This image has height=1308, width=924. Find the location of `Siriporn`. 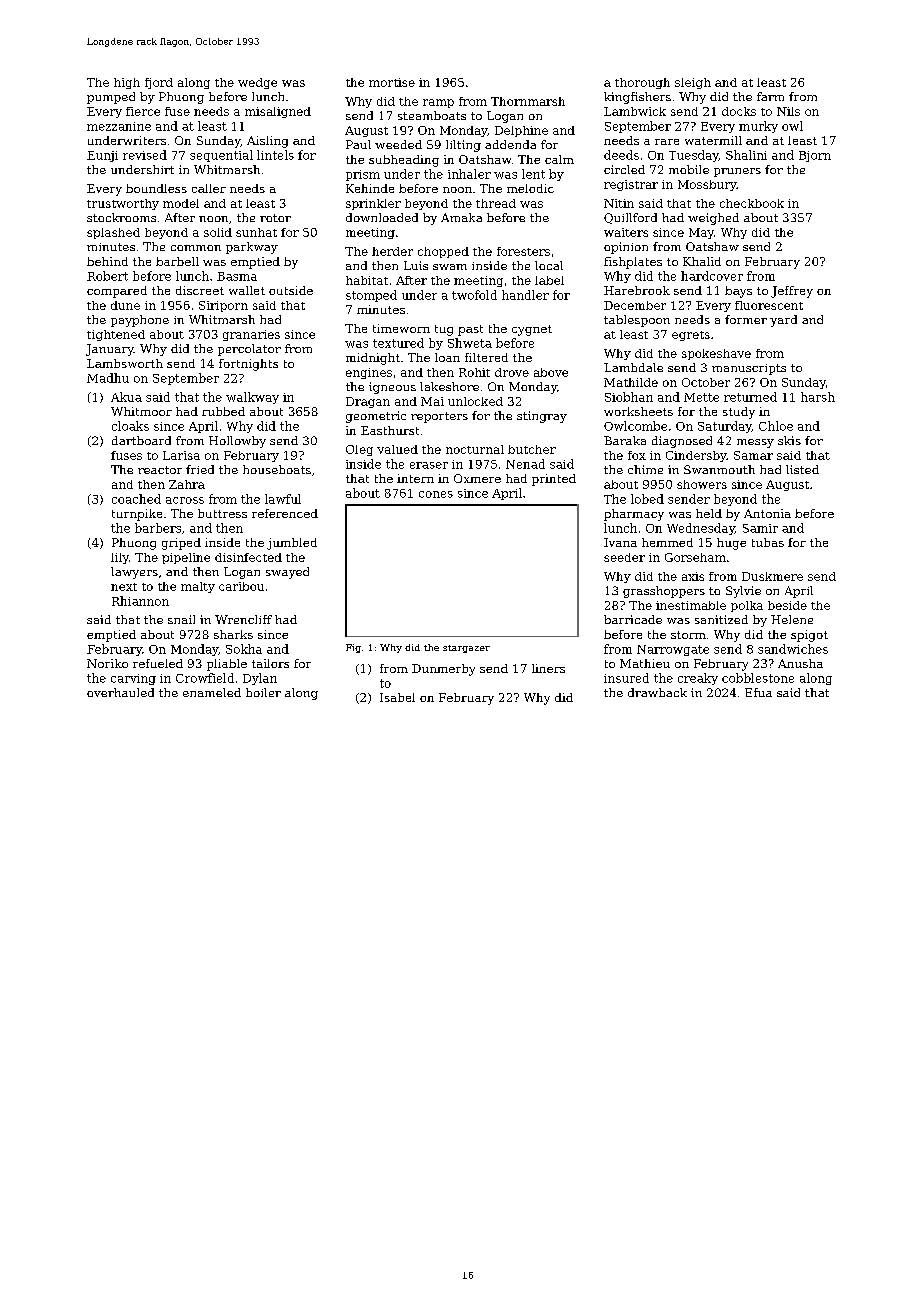

Siriporn is located at coordinates (223, 306).
